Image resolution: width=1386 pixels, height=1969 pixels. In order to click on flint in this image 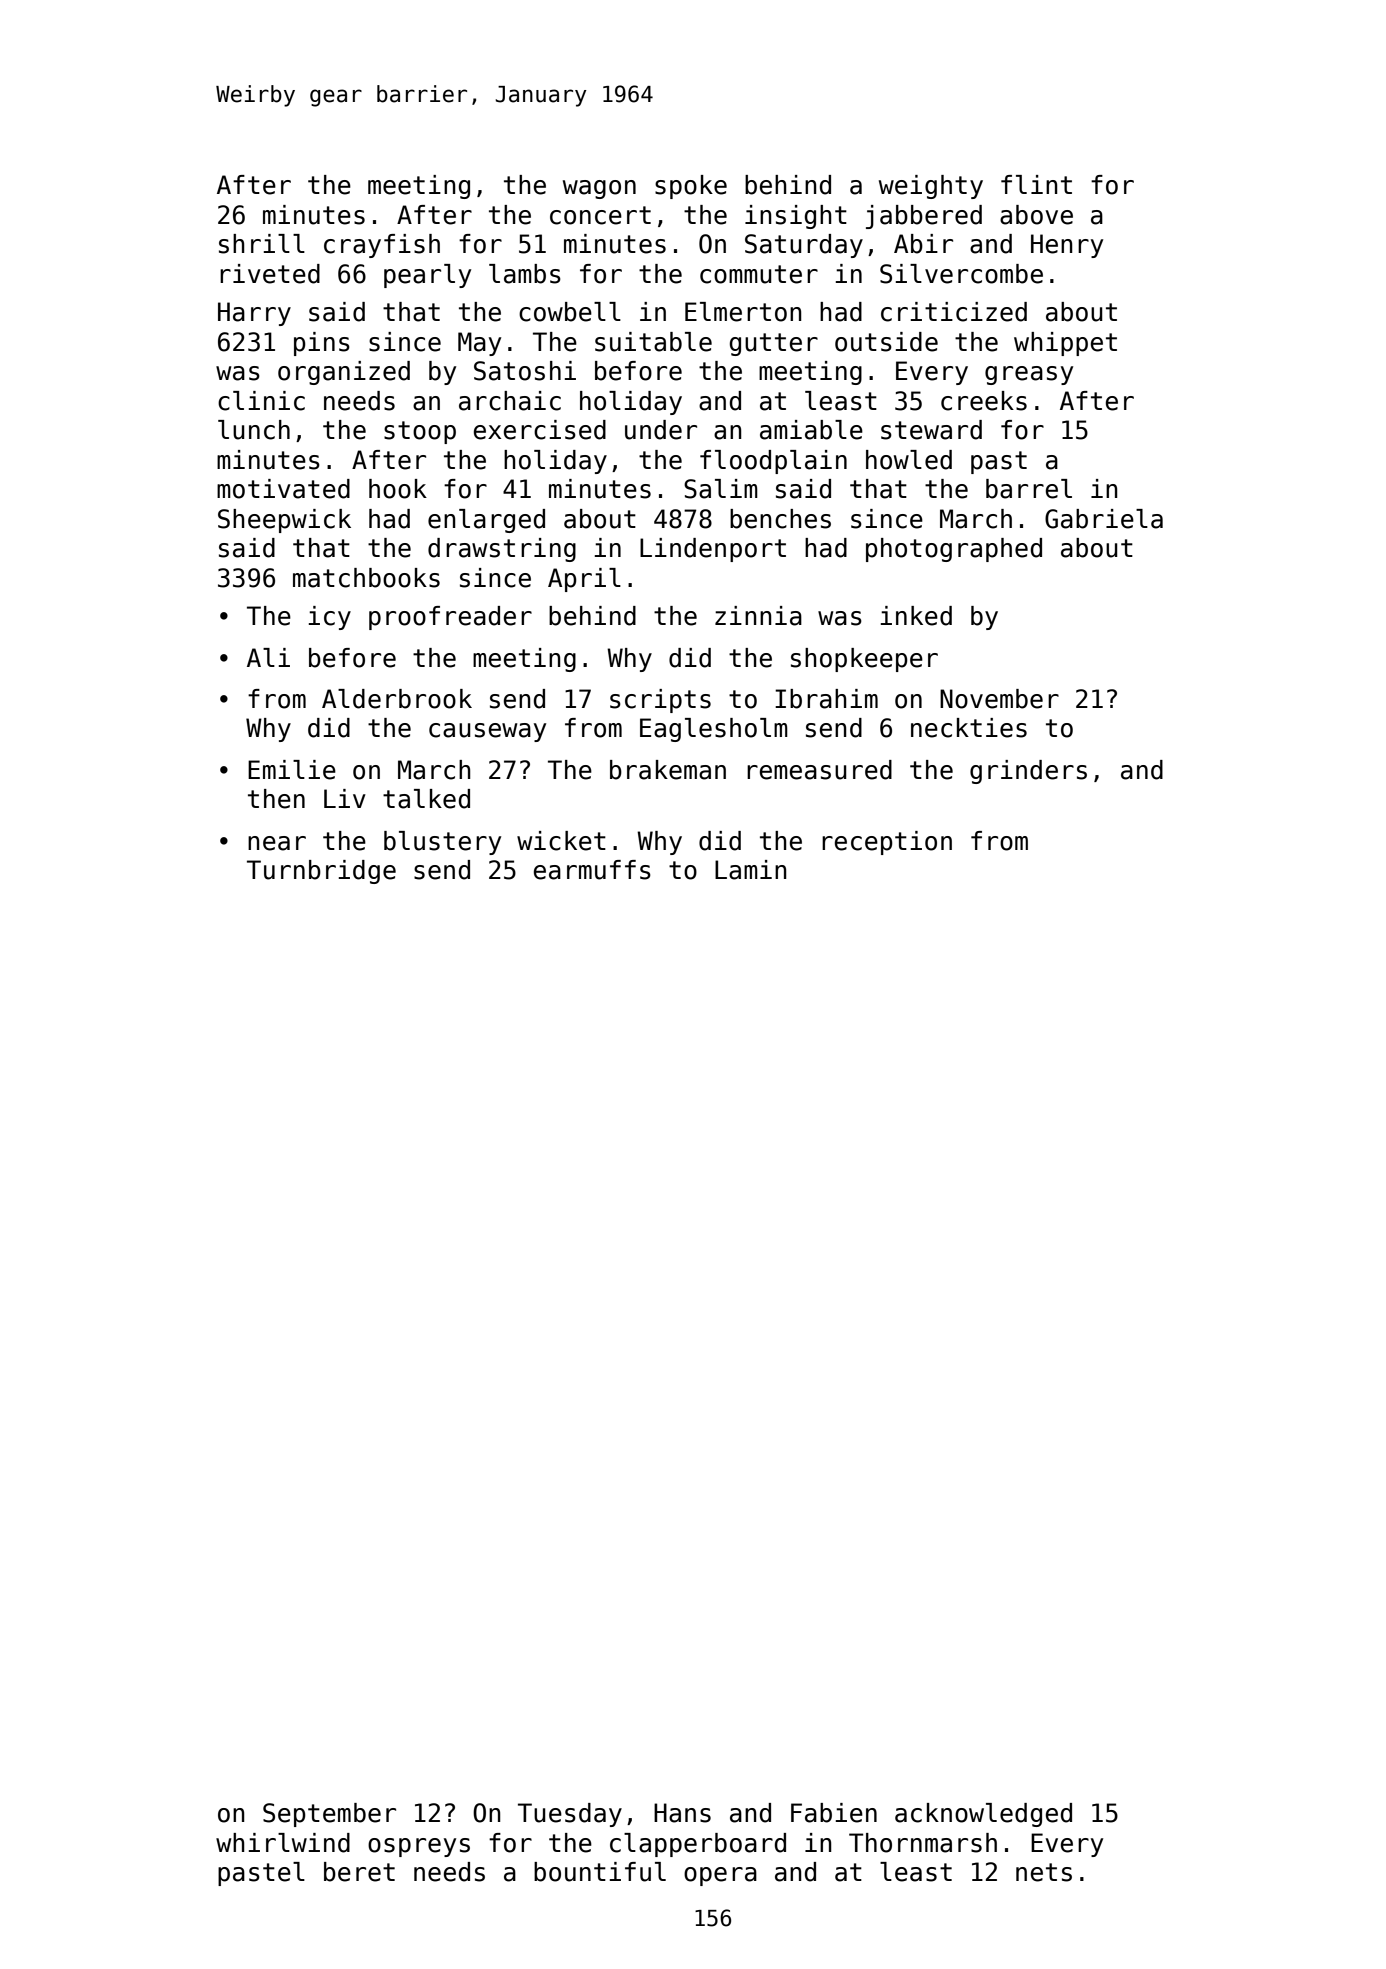, I will do `click(1036, 184)`.
